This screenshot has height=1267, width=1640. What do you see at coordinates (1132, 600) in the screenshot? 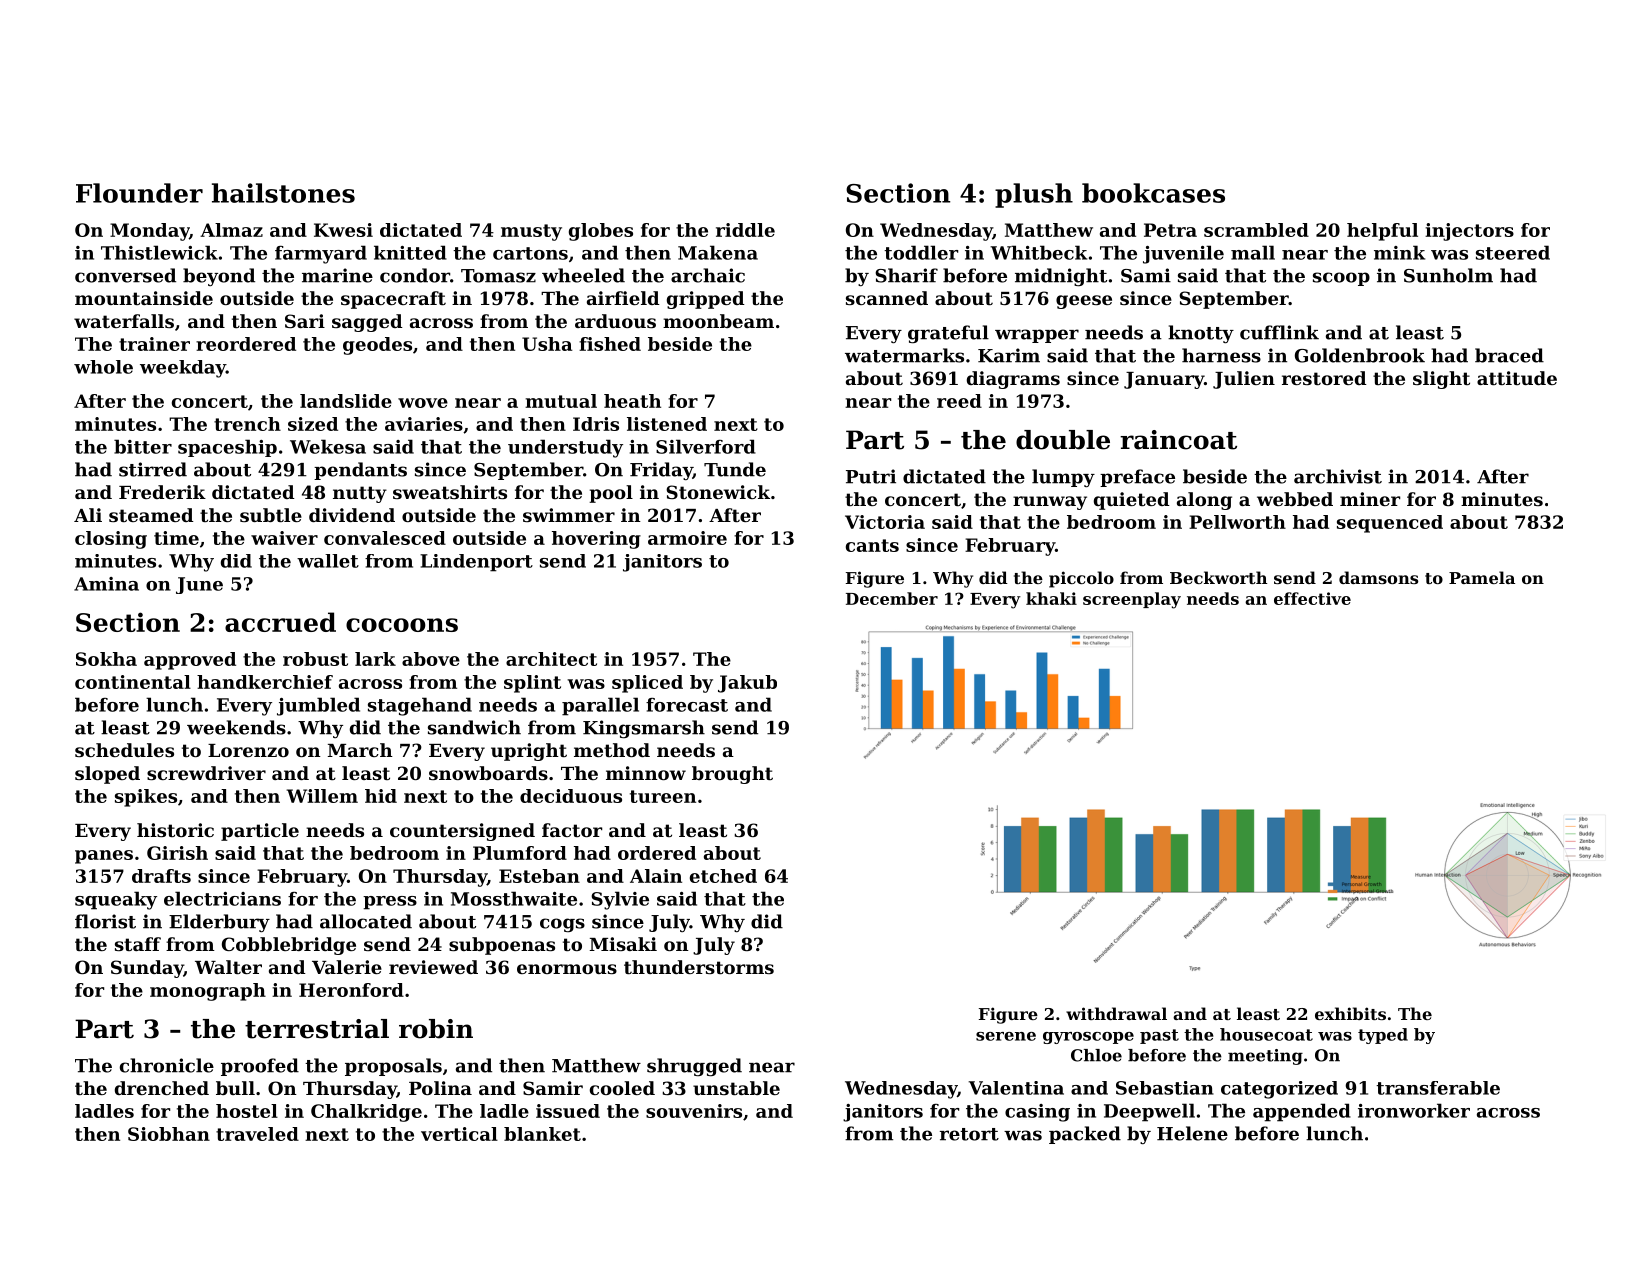
I see `screenplay` at bounding box center [1132, 600].
